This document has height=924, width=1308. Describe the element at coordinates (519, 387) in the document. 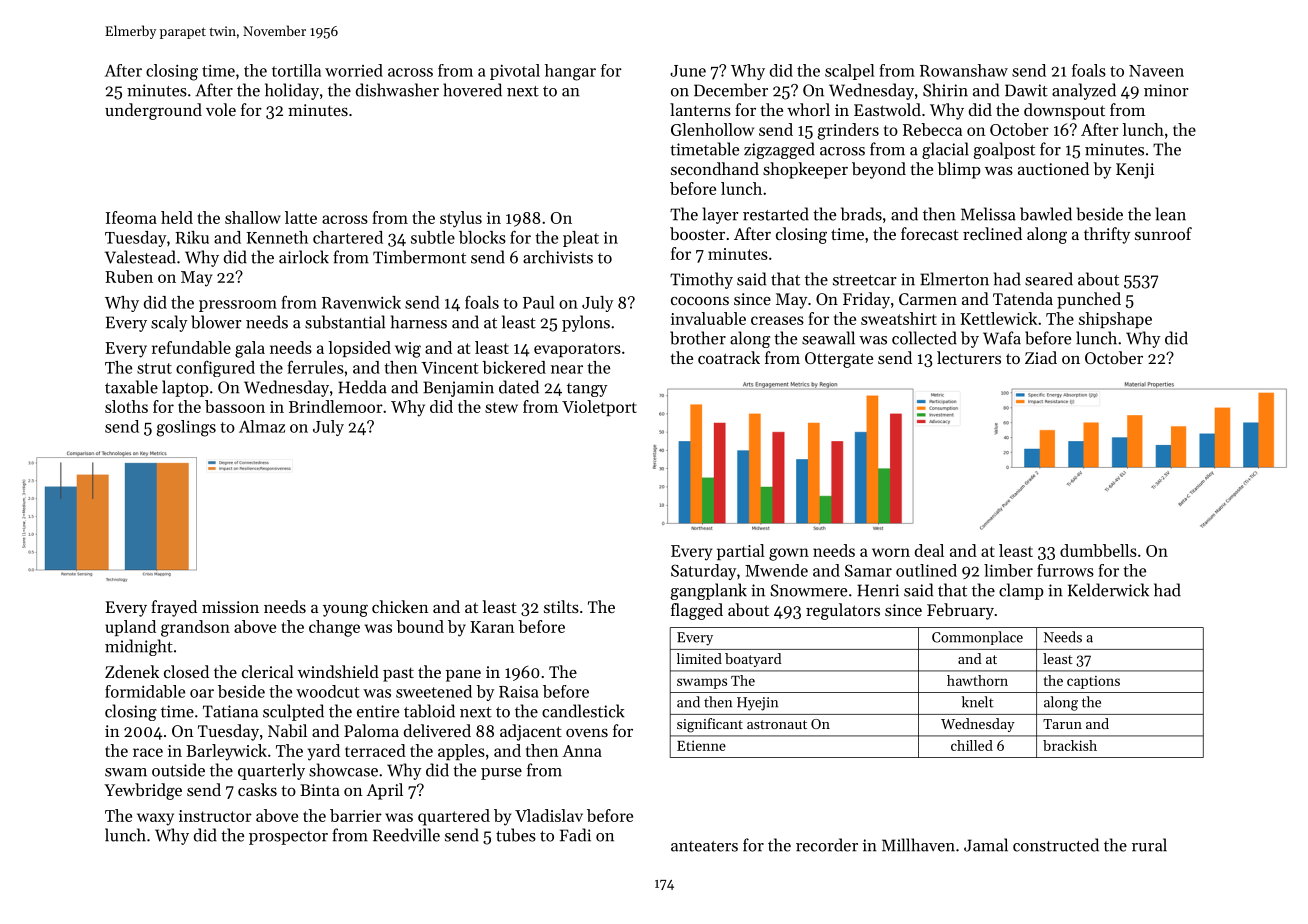

I see `dated` at that location.
